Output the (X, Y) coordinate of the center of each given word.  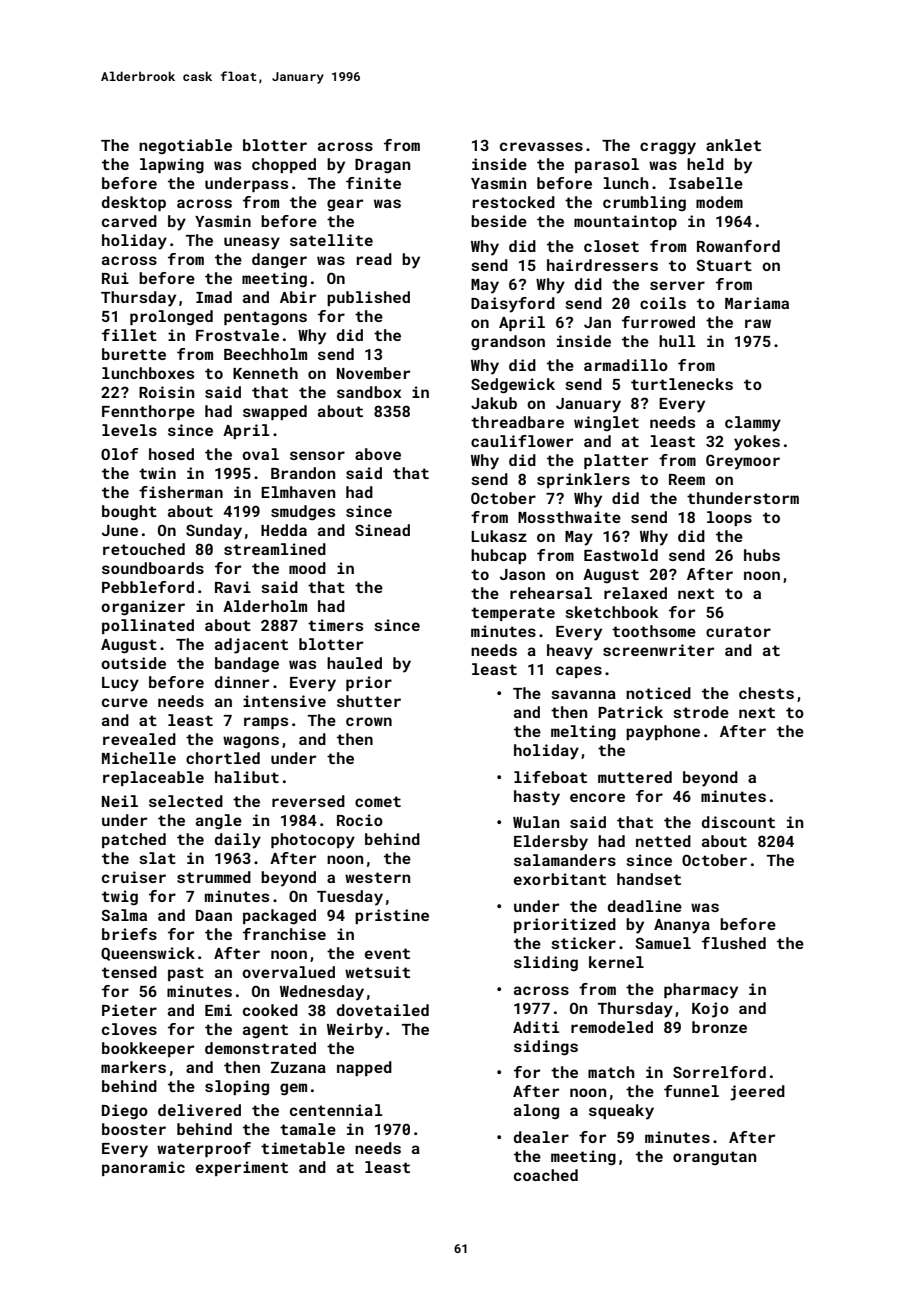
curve (125, 702)
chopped (284, 165)
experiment (242, 1168)
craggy (668, 148)
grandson (508, 343)
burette (134, 354)
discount (738, 822)
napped (364, 1068)
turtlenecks (682, 384)
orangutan (714, 1158)
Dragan (382, 166)
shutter (369, 701)
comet (378, 801)
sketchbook (611, 612)
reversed (308, 801)
